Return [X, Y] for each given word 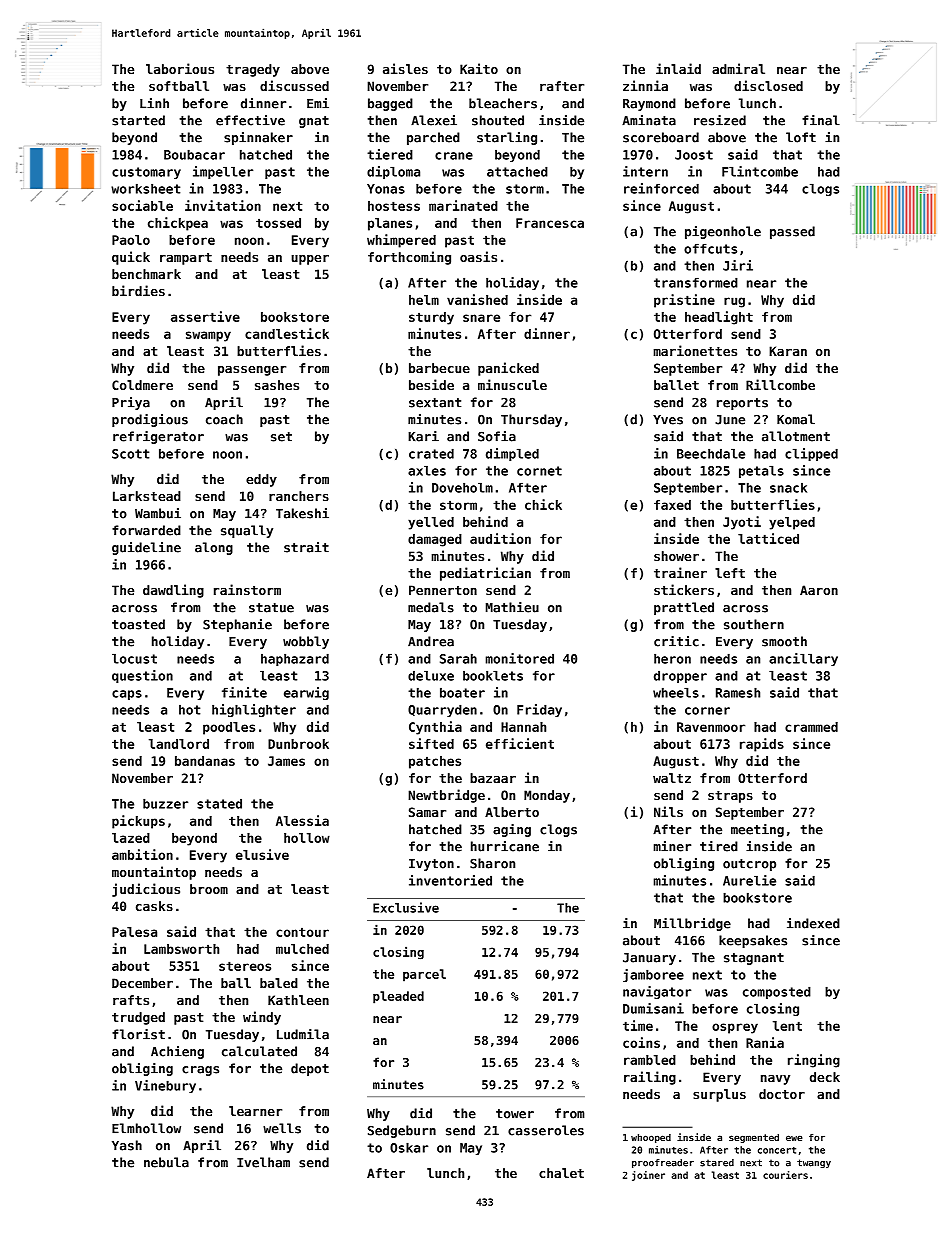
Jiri [738, 265]
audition [500, 538]
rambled [650, 1060]
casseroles [546, 1130]
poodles [229, 728]
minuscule [512, 384]
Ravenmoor [711, 727]
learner [255, 1111]
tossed [278, 223]
